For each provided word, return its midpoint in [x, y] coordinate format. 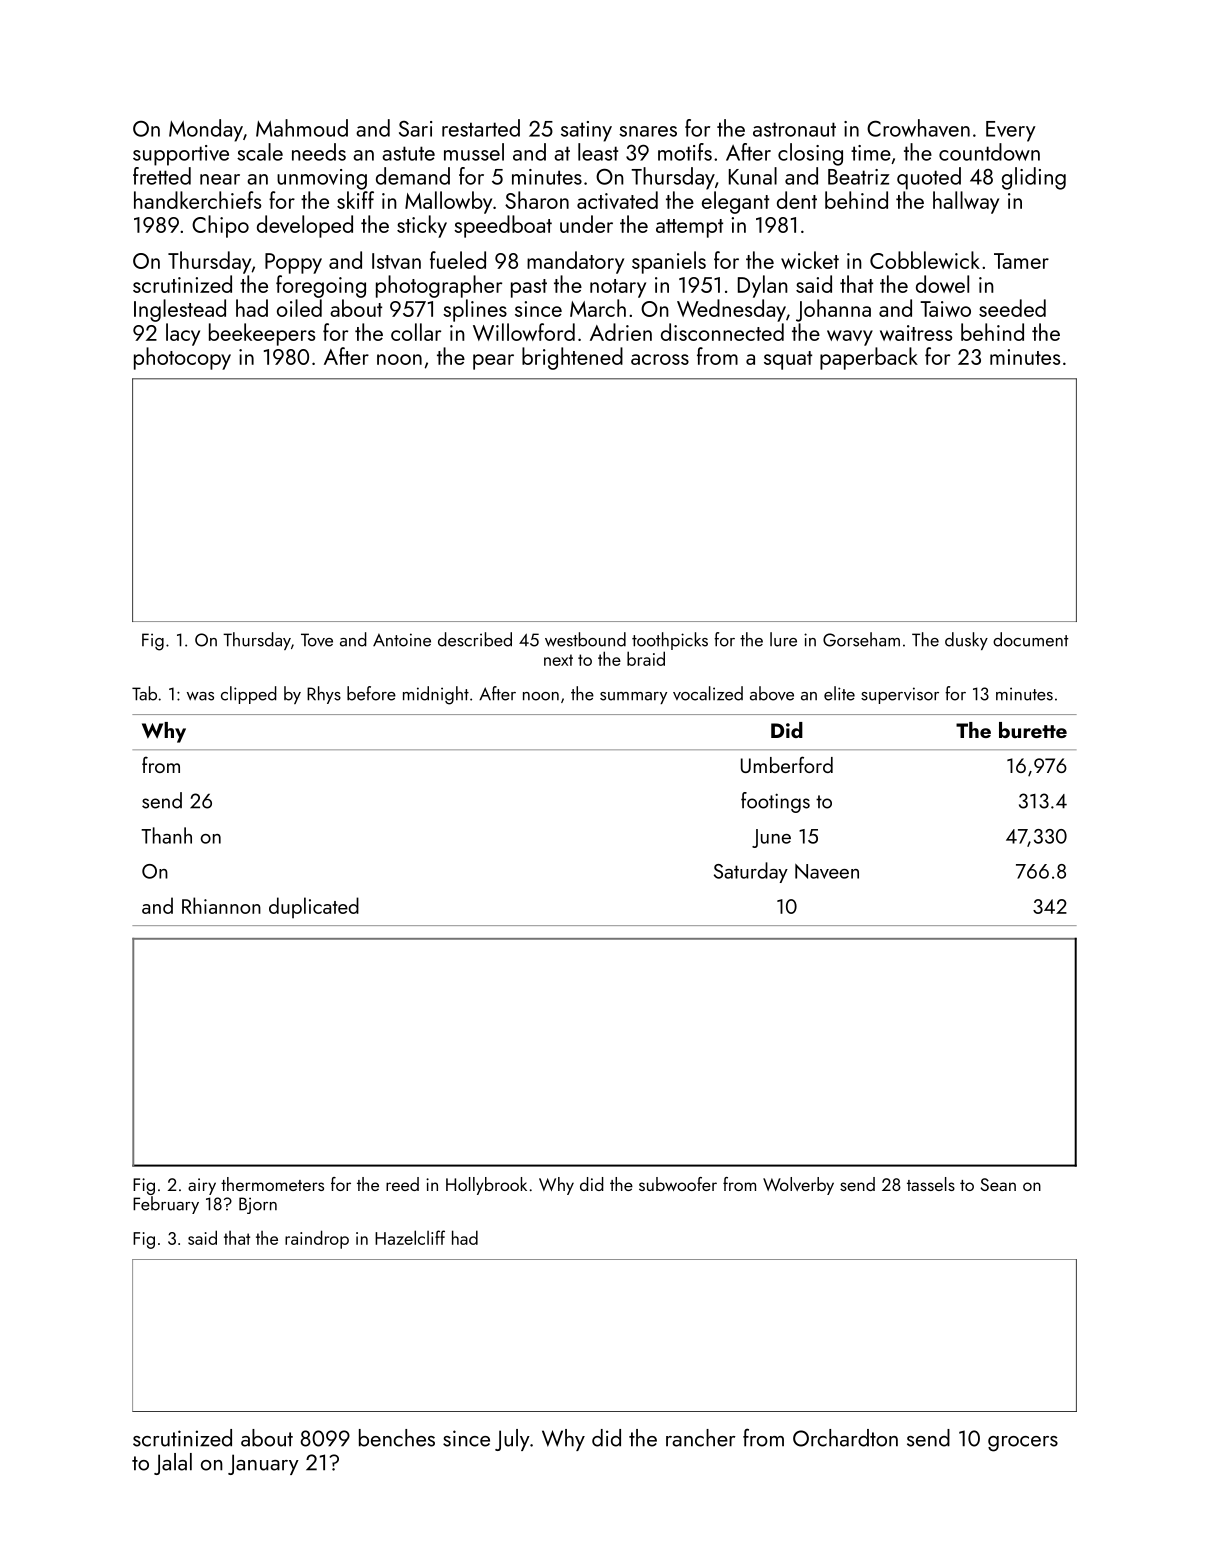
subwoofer [678, 1184]
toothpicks [670, 641]
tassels [931, 1184]
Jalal [173, 1464]
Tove [317, 640]
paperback [869, 358]
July [512, 1440]
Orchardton [845, 1438]
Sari [415, 129]
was [200, 696]
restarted [481, 128]
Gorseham [861, 639]
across [660, 359]
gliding [1034, 178]
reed [402, 1184]
